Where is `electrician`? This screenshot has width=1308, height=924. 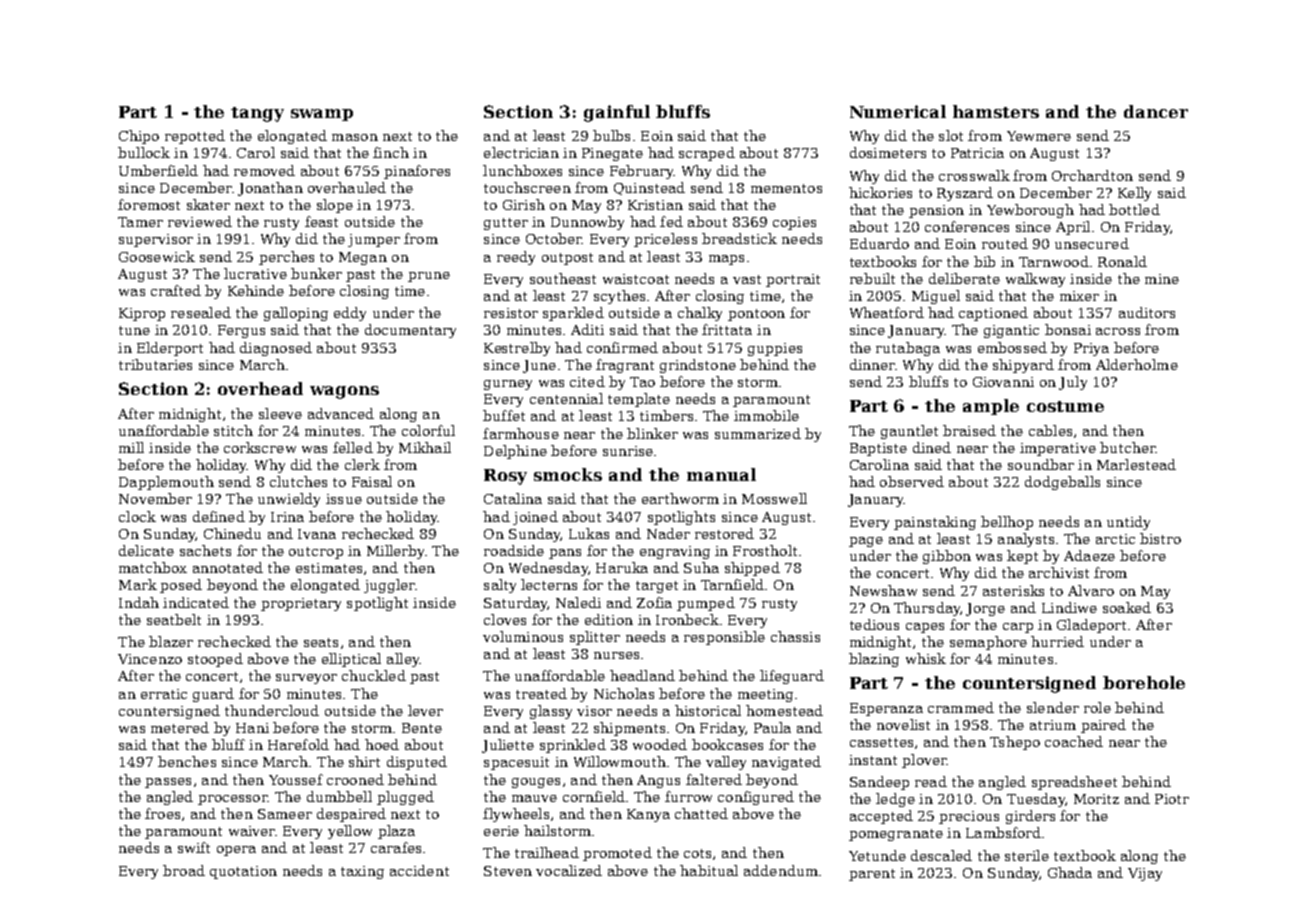
electrician is located at coordinates (521, 152).
